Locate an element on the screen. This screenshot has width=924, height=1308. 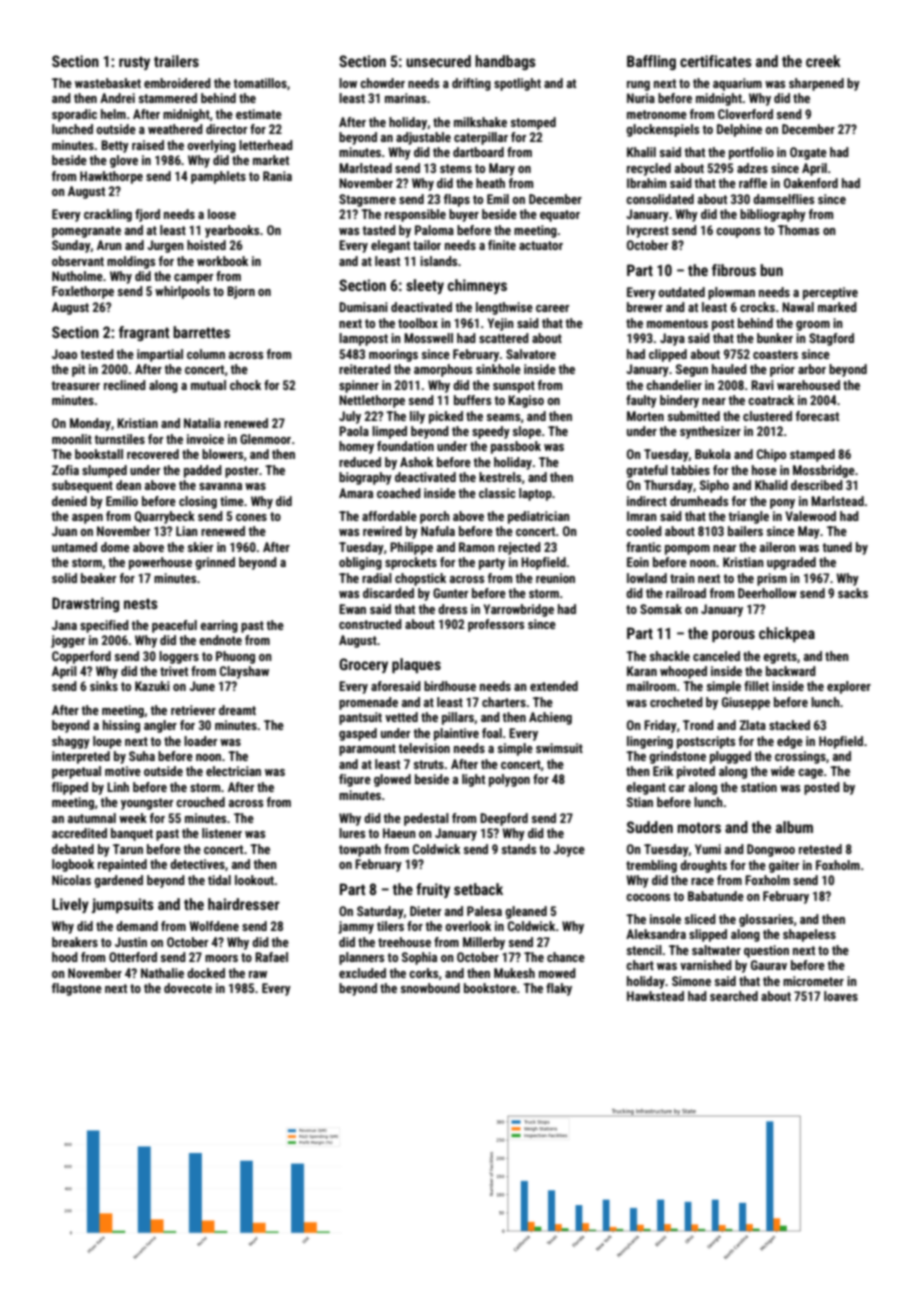
pamphlets is located at coordinates (218, 177).
